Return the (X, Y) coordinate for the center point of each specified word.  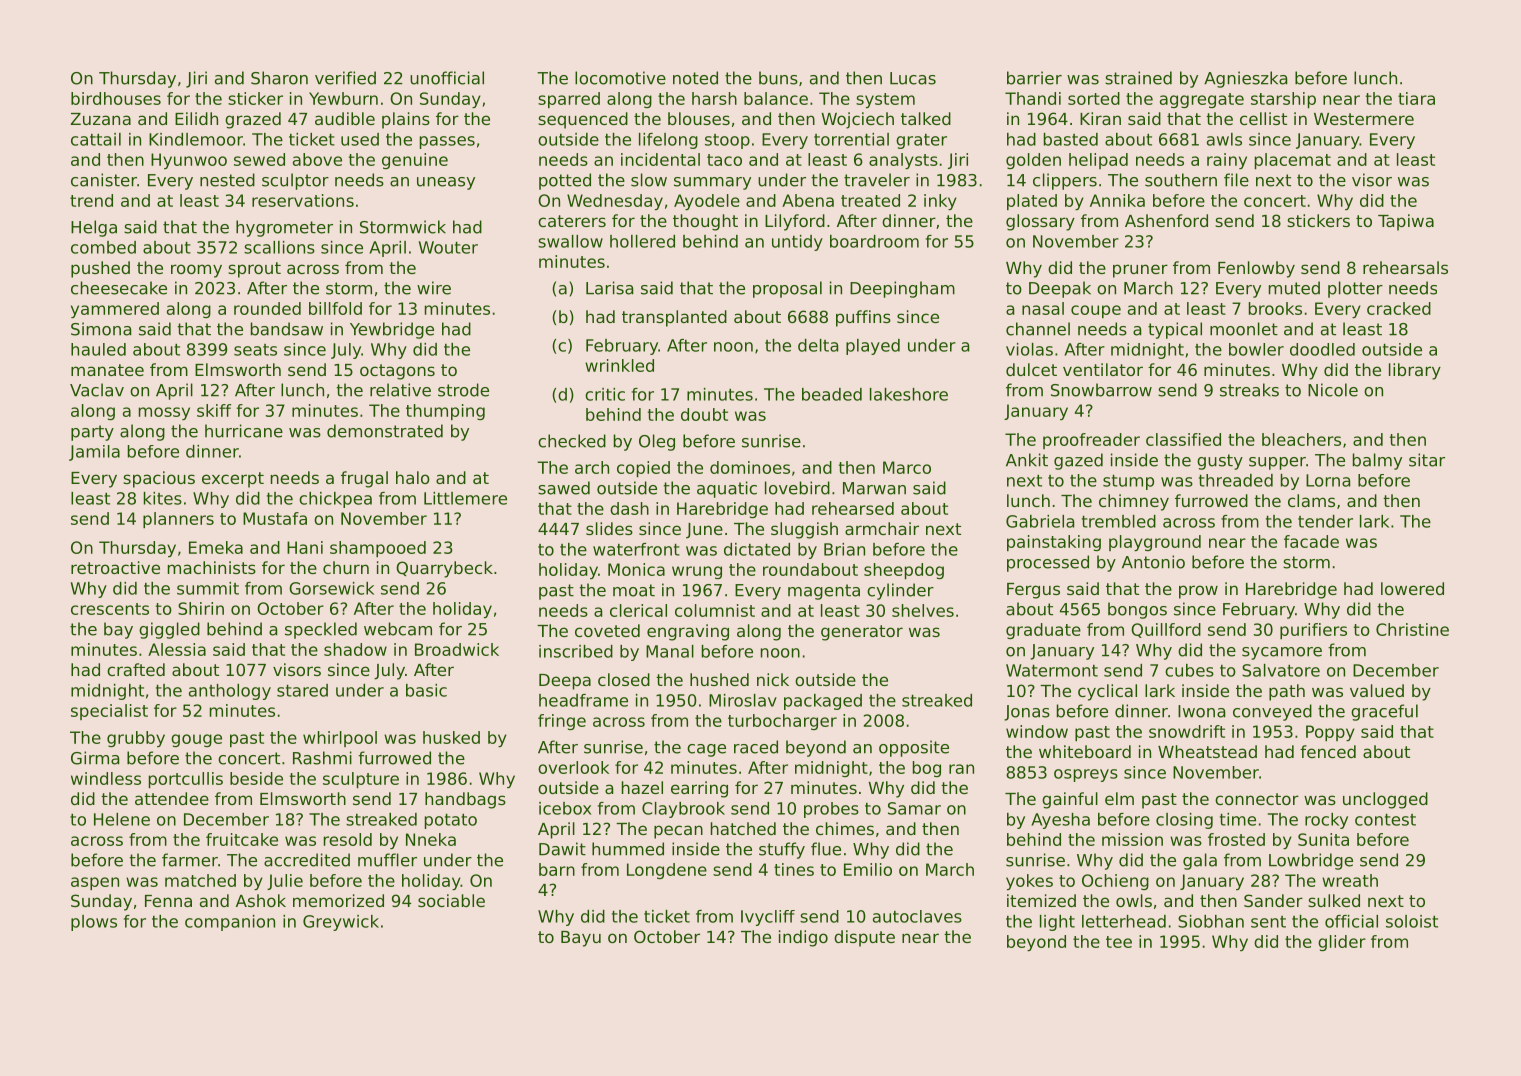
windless (106, 778)
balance (776, 98)
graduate (1043, 631)
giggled (169, 630)
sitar (1427, 460)
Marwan (874, 488)
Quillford (1166, 630)
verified (345, 78)
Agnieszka (1245, 79)
